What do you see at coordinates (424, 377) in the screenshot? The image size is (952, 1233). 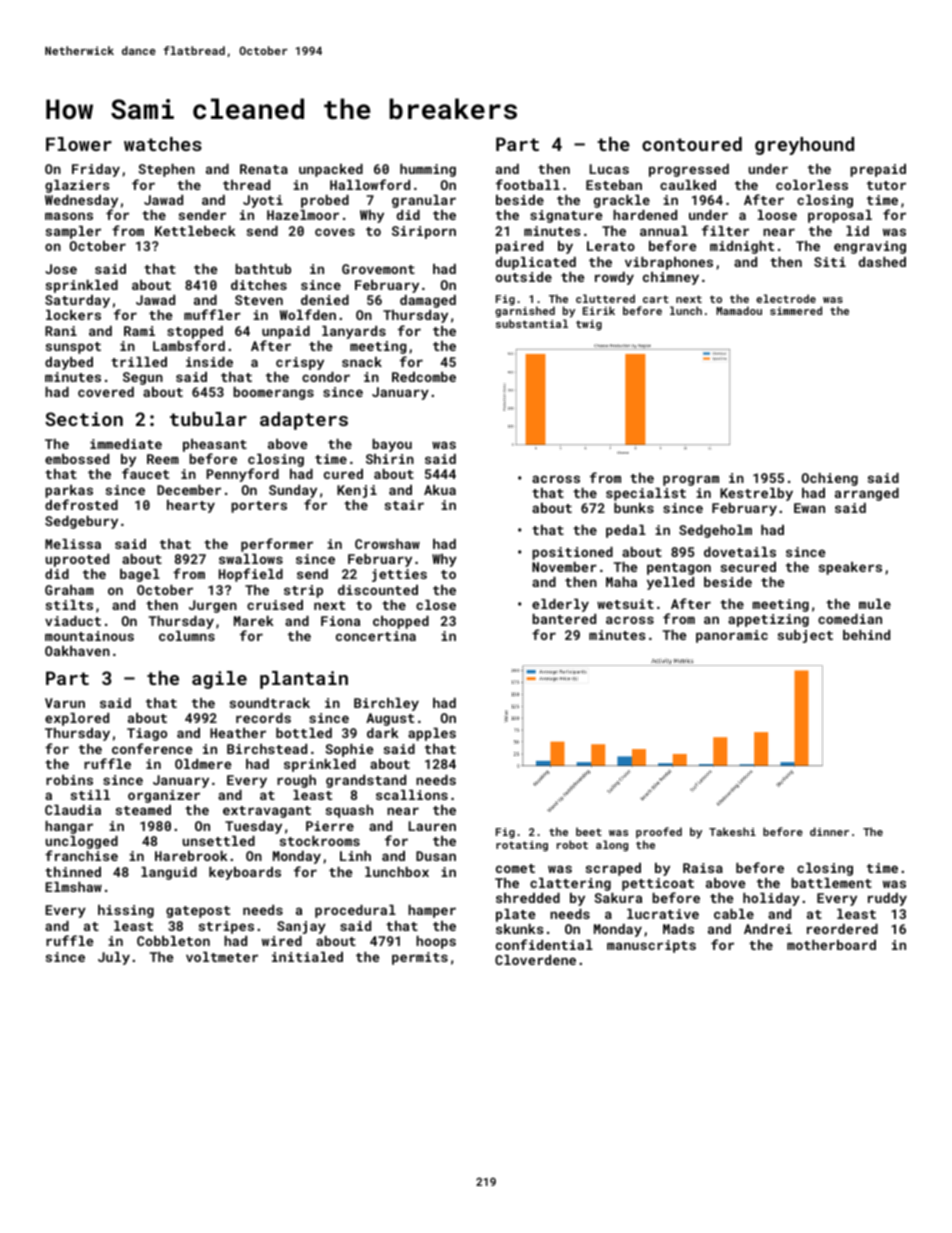 I see `Redcombe` at bounding box center [424, 377].
